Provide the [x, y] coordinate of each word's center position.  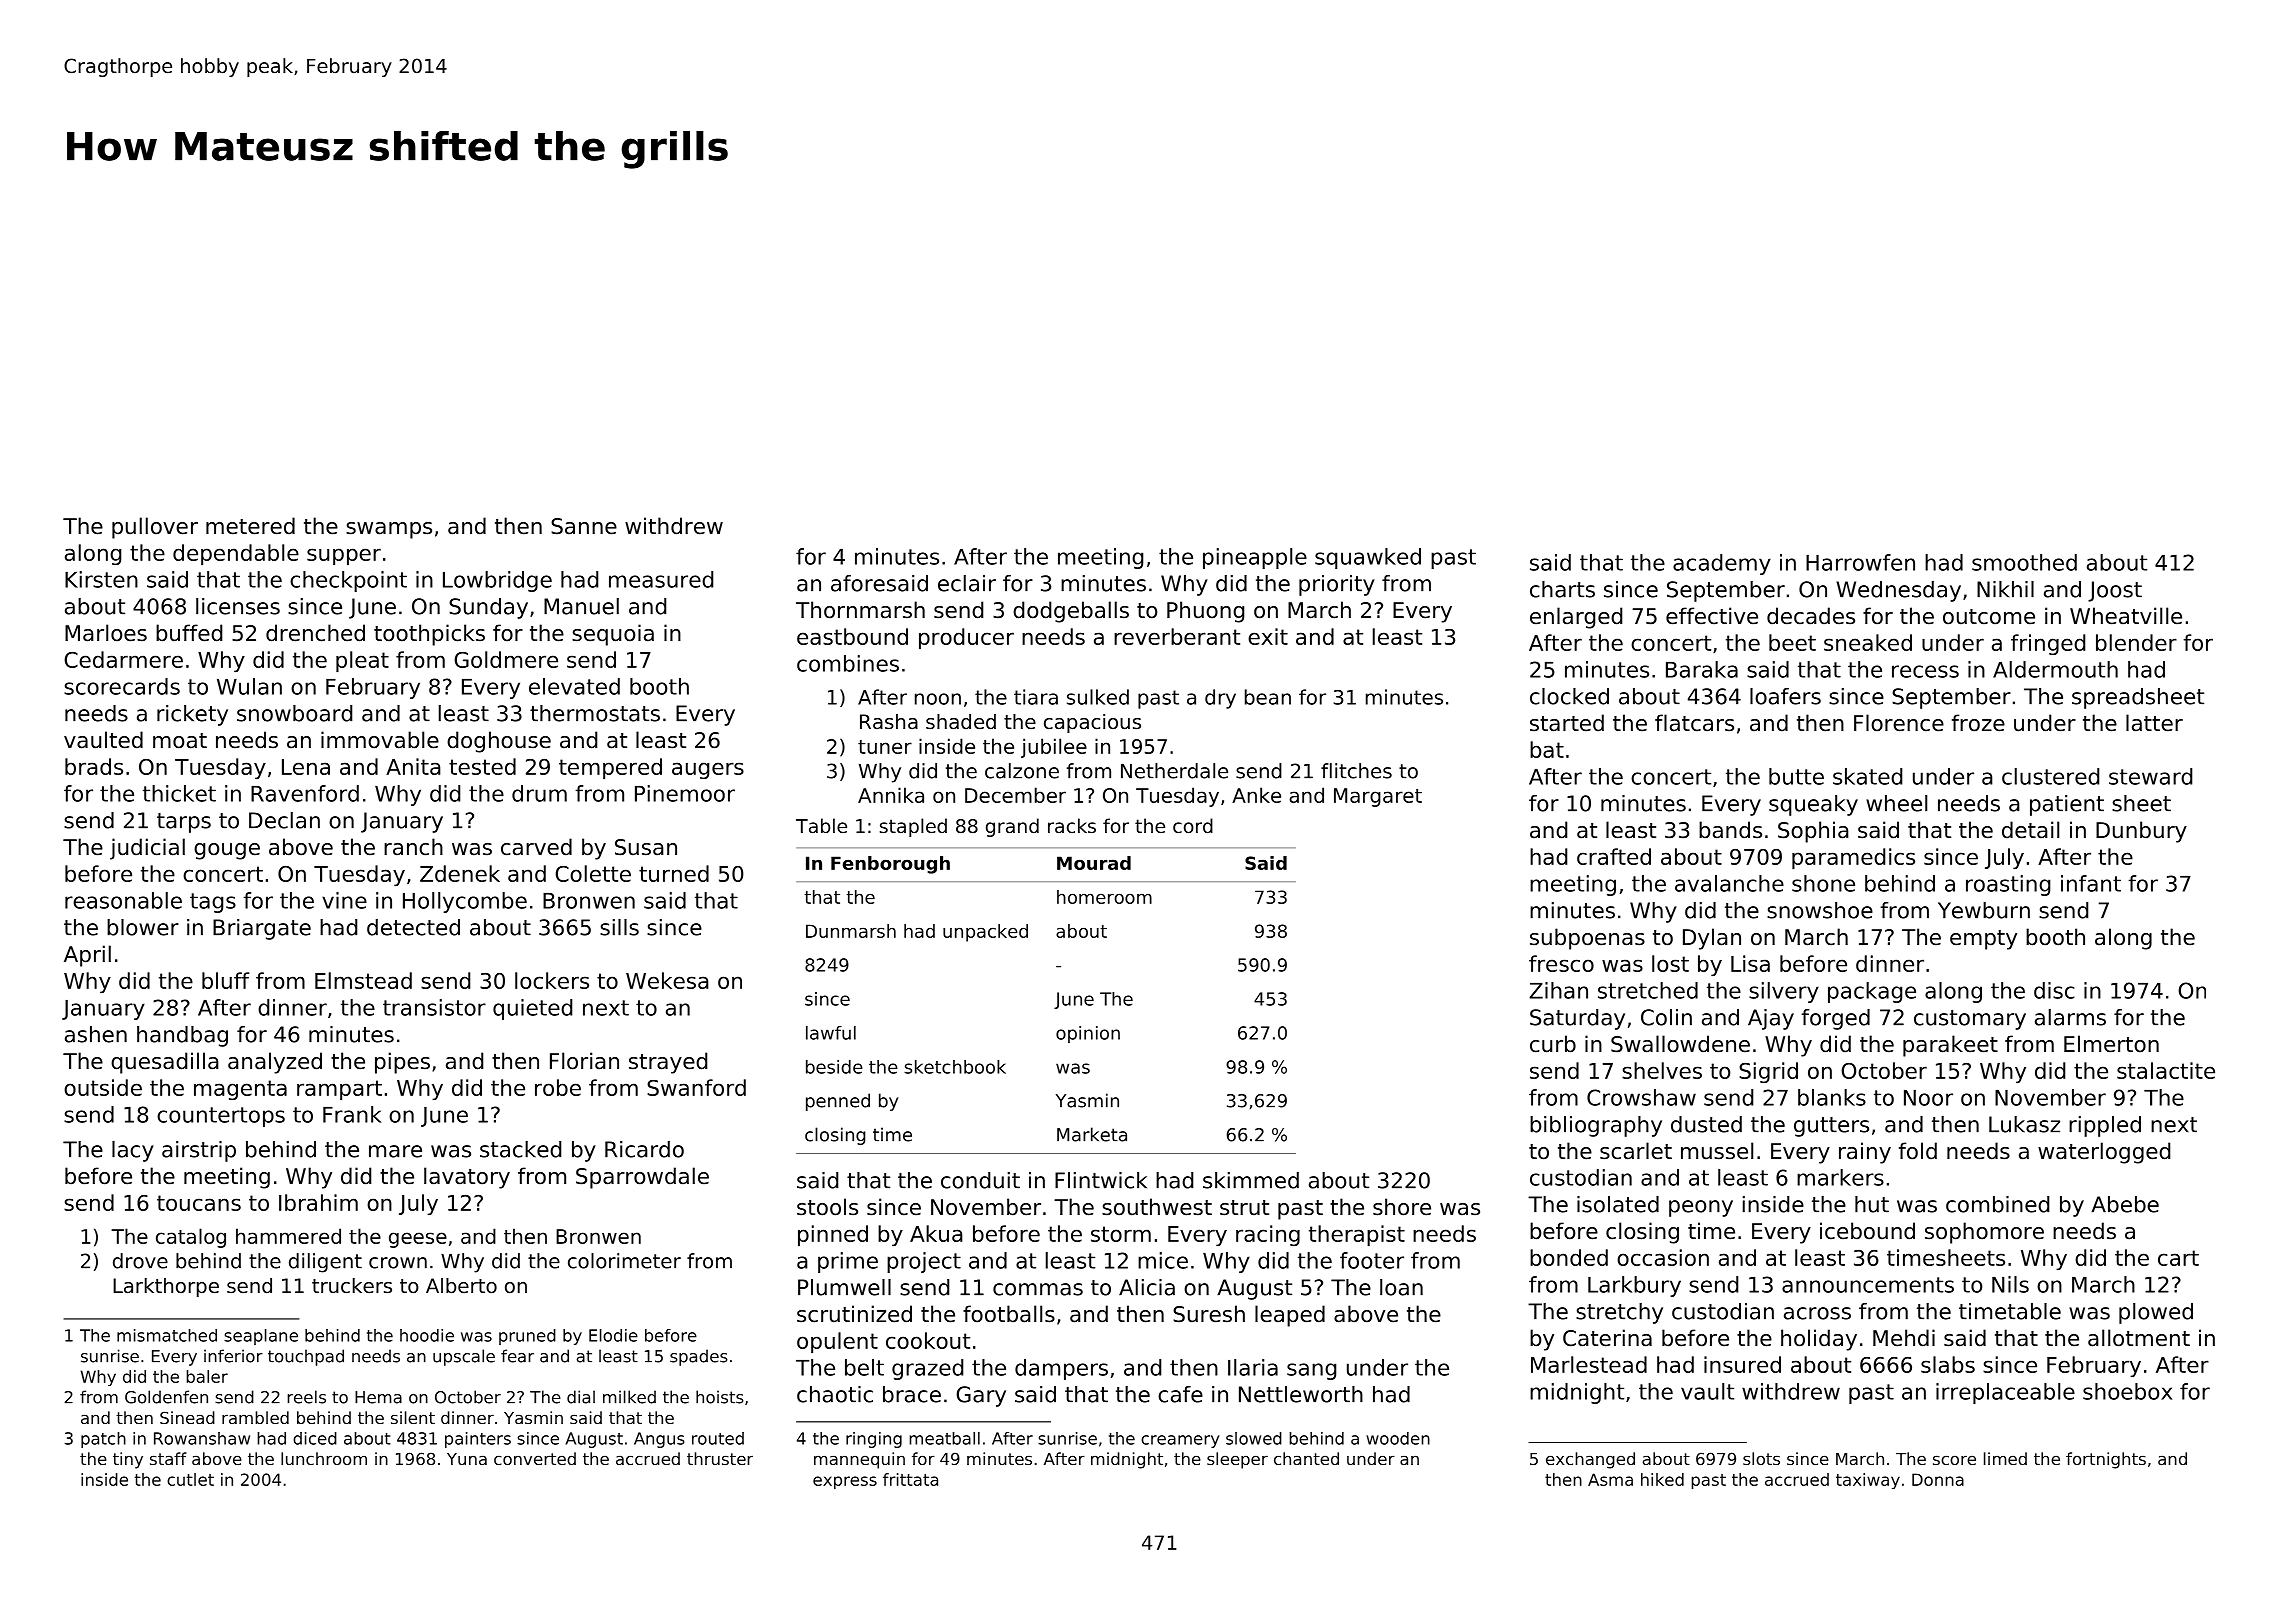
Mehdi [1904, 1338]
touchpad [306, 1357]
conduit [980, 1180]
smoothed [2024, 562]
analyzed [275, 1063]
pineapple [1255, 558]
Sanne [584, 526]
